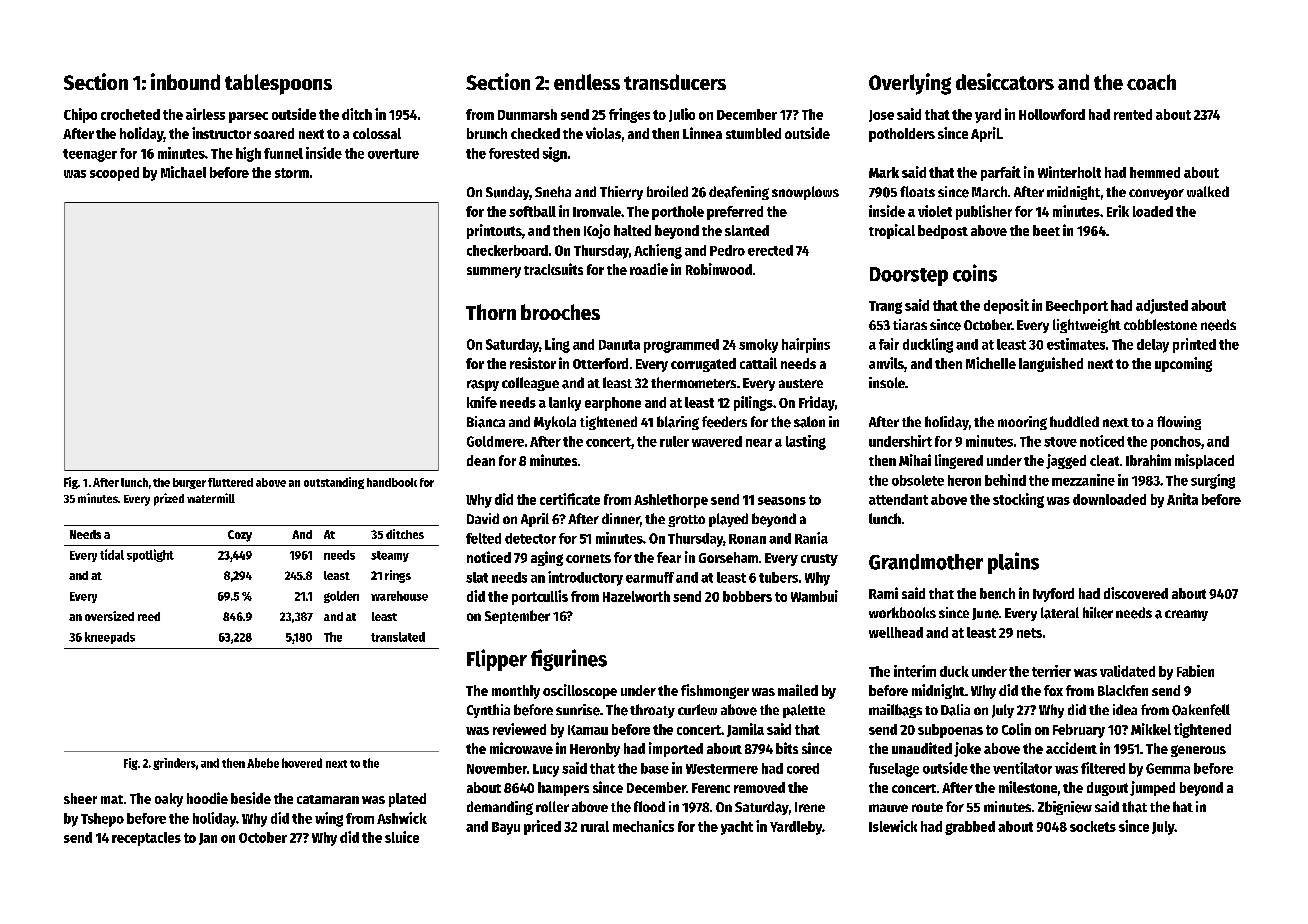 This screenshot has width=1308, height=924. Describe the element at coordinates (1133, 114) in the screenshot. I see `rented` at that location.
